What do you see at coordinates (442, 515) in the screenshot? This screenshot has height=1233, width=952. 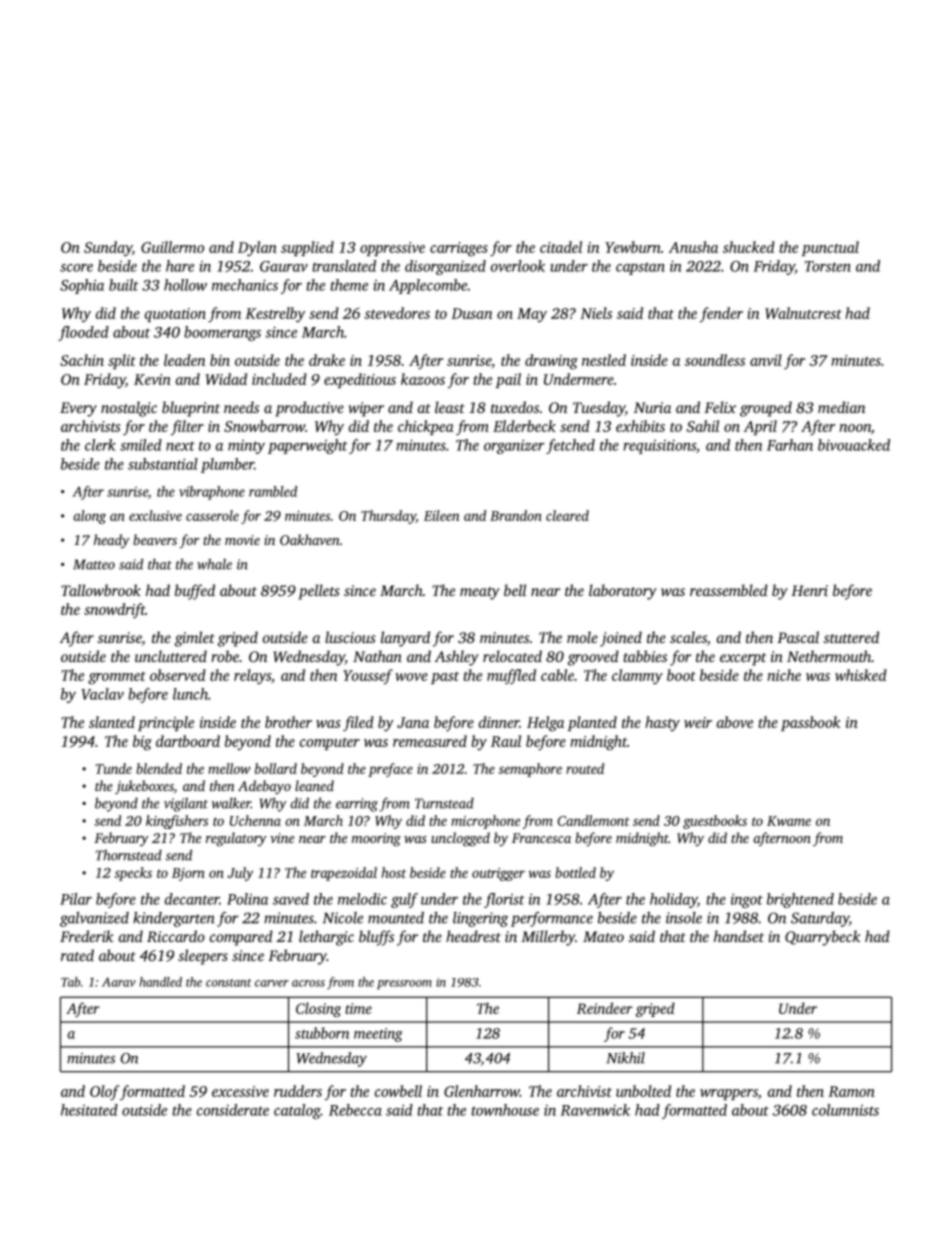 I see `Eileen` at bounding box center [442, 515].
